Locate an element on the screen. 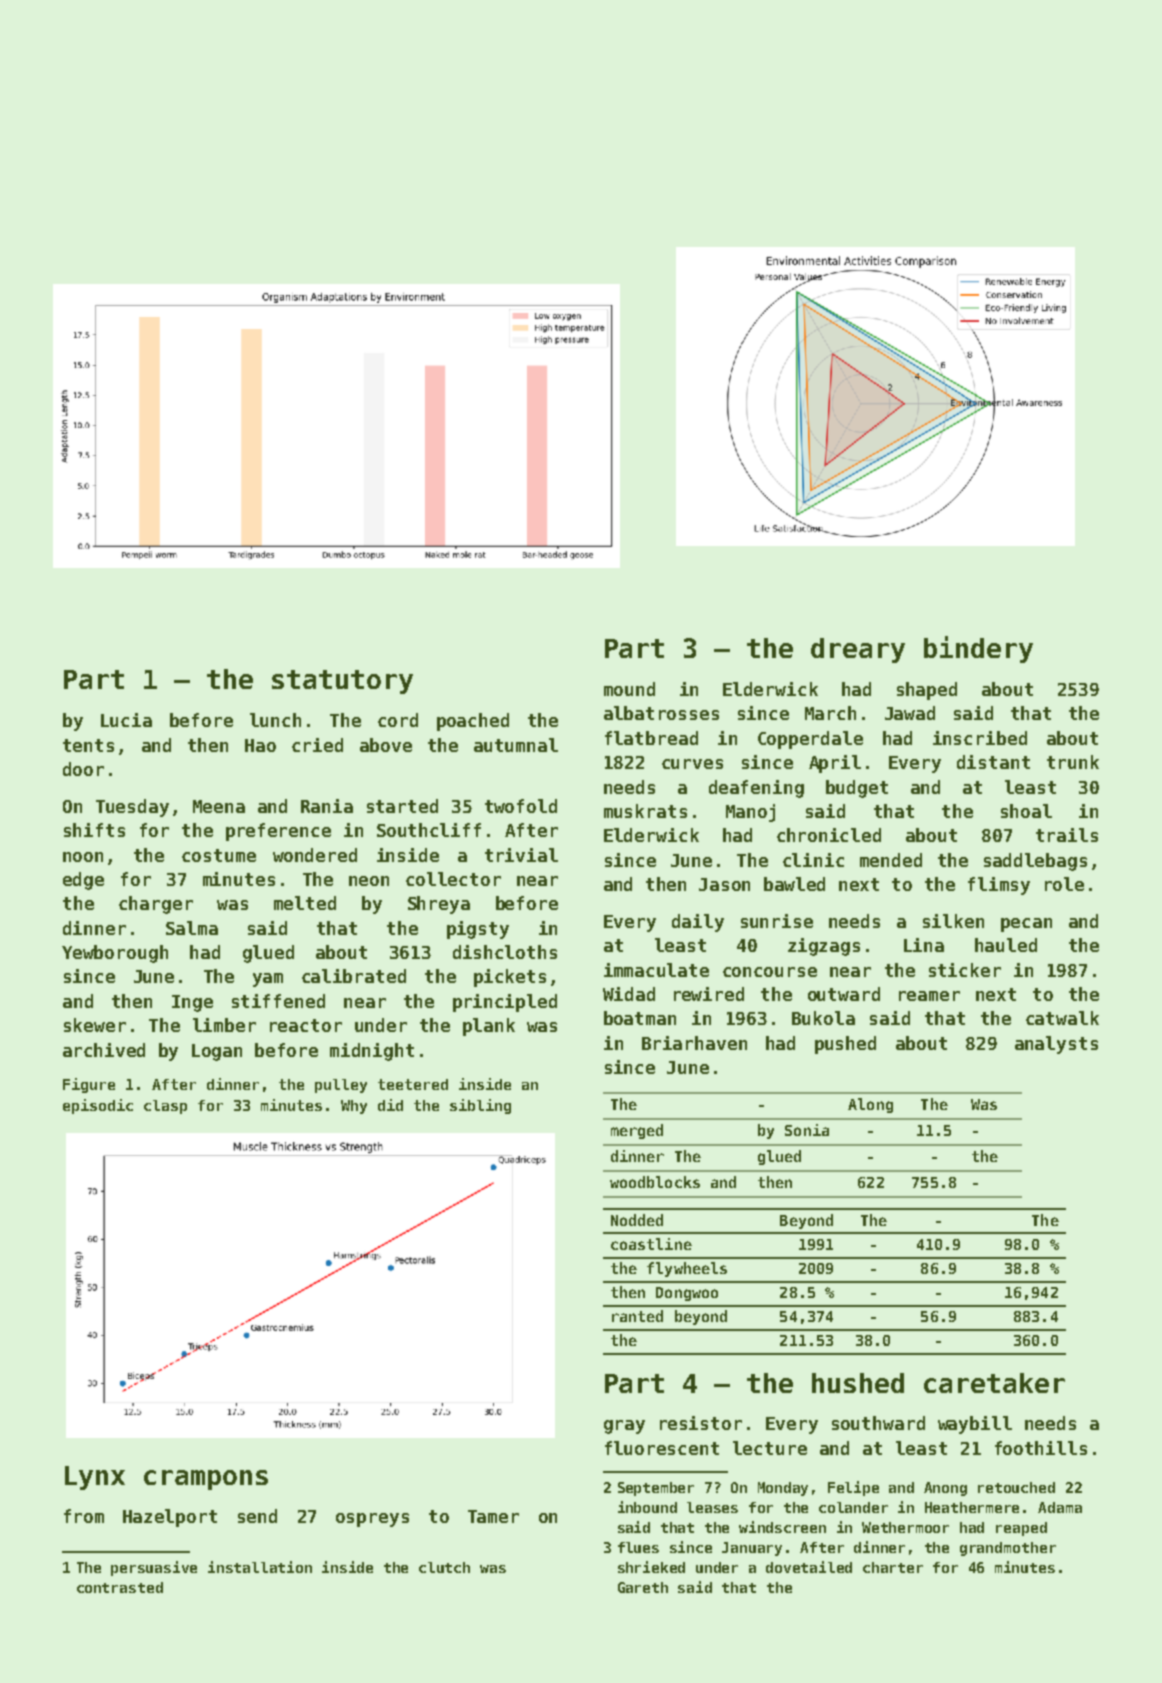 The width and height of the screenshot is (1162, 1683). Sonia is located at coordinates (807, 1130).
